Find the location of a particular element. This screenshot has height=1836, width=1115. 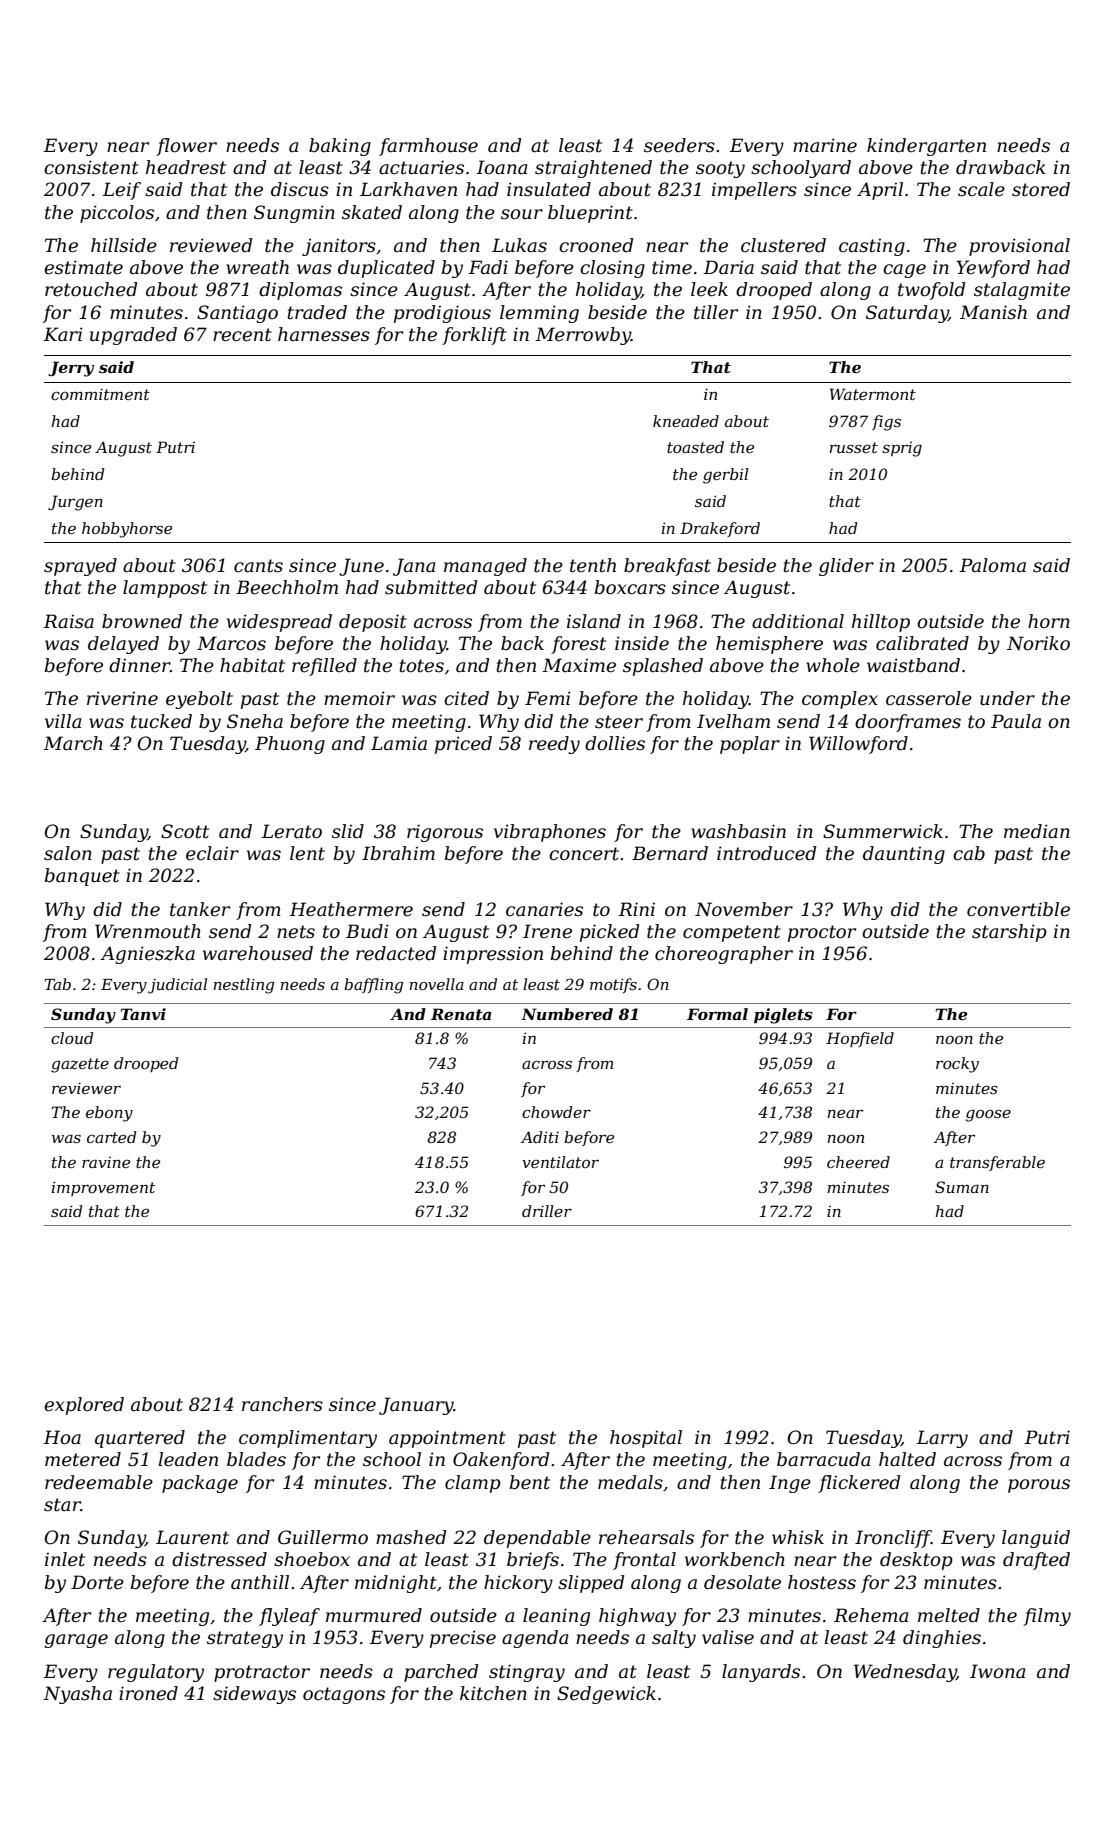

Merrowby is located at coordinates (583, 336).
